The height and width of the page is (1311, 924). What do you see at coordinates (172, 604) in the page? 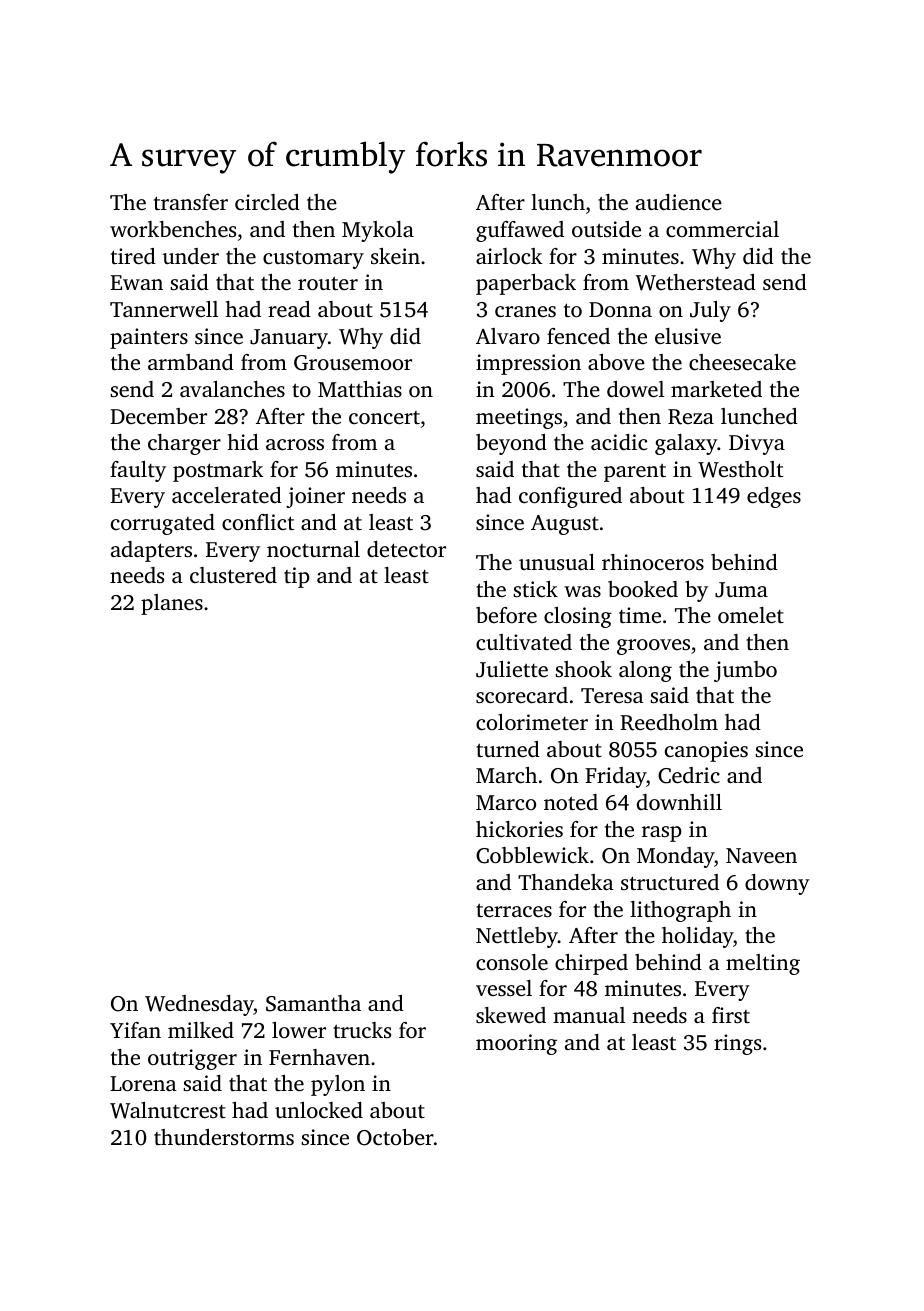
I see `planes` at bounding box center [172, 604].
